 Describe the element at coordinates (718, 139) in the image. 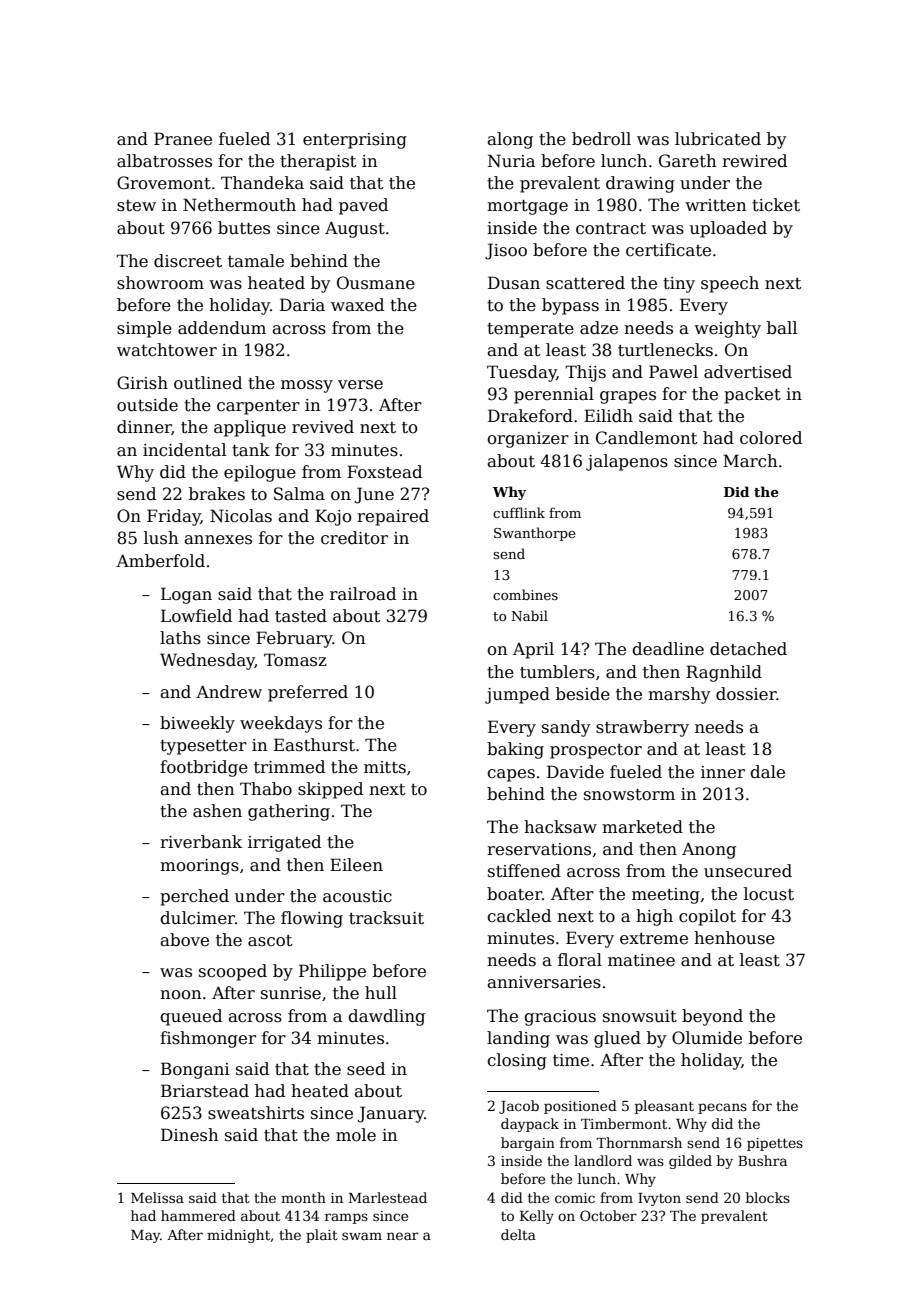

I see `lubricated` at that location.
